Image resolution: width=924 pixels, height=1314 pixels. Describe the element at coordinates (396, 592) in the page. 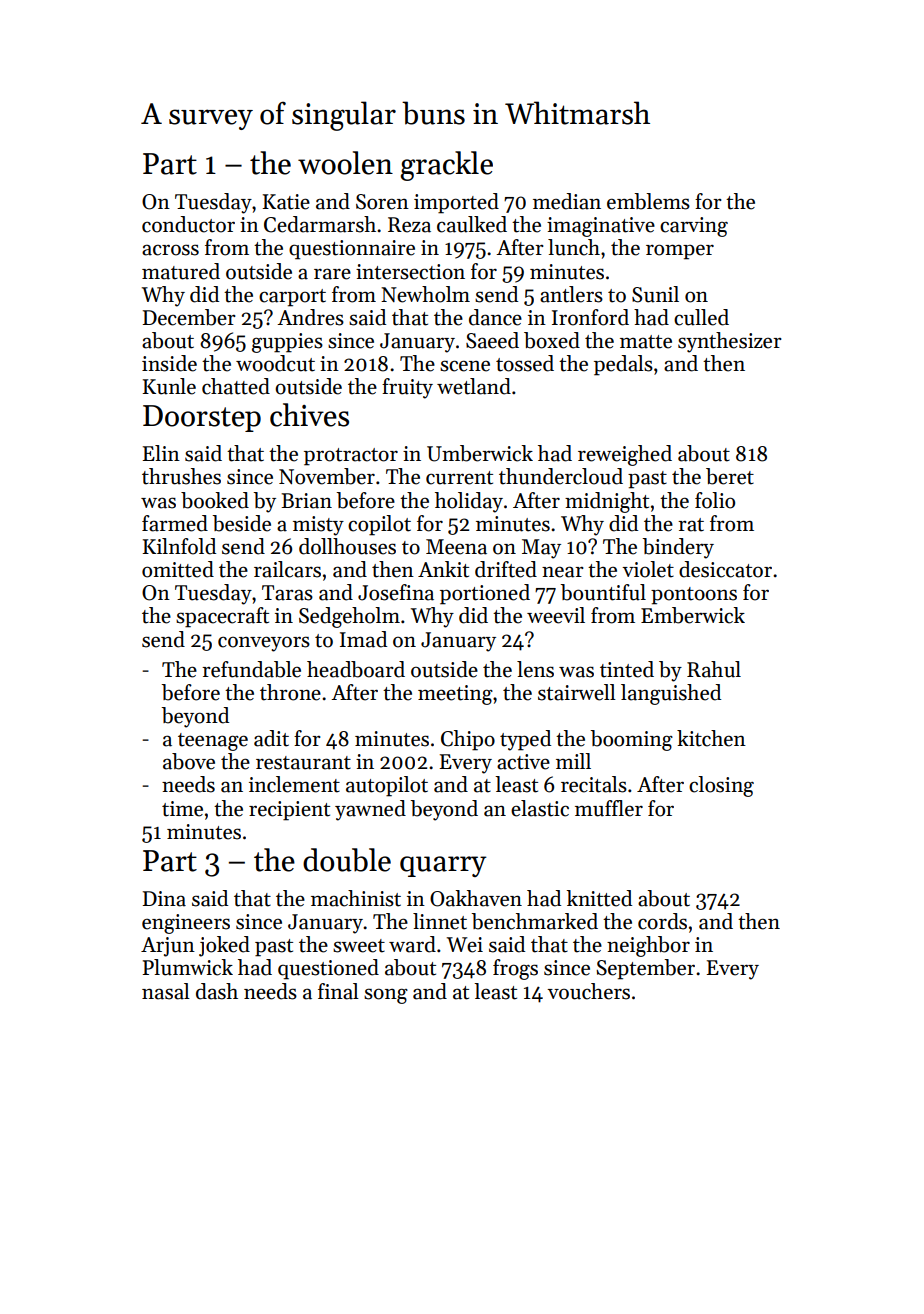

I see `Josefina` at that location.
